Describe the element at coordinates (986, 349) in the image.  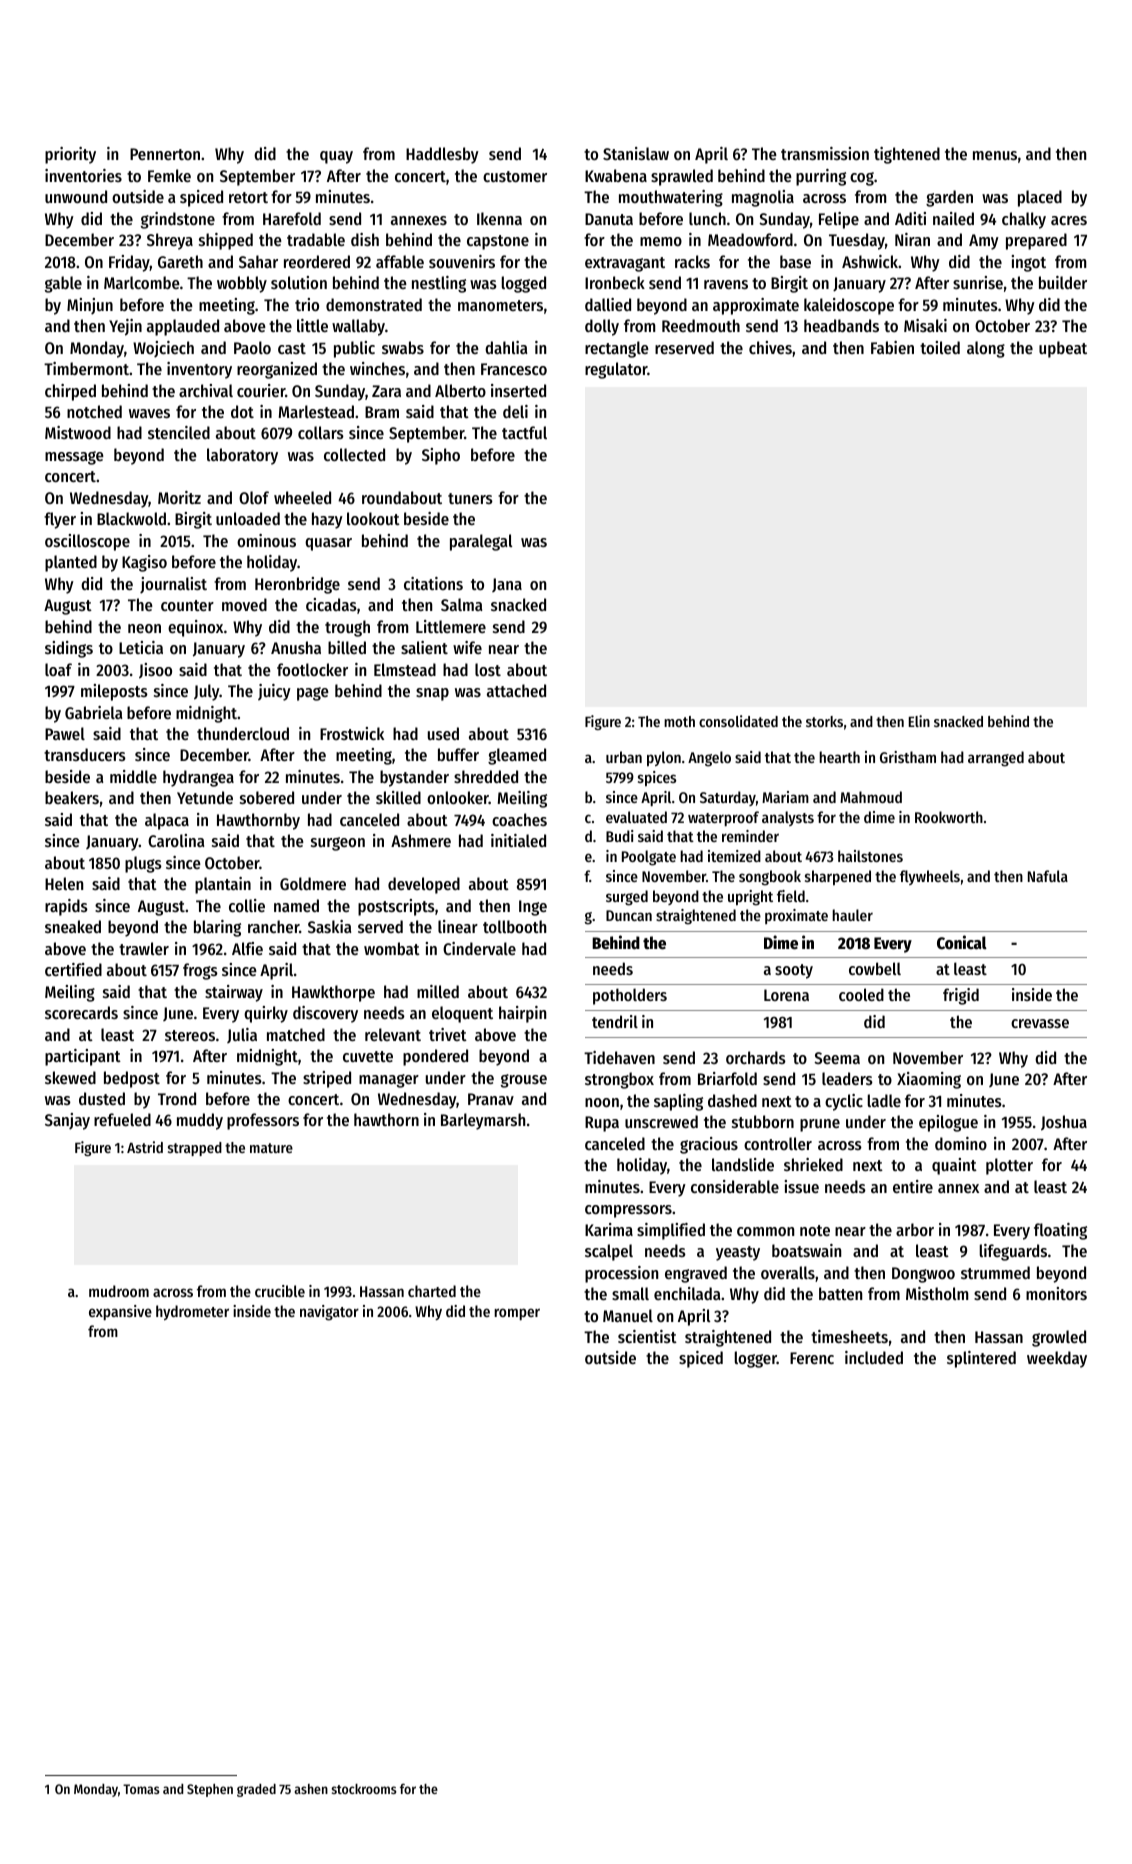
I see `along` at that location.
